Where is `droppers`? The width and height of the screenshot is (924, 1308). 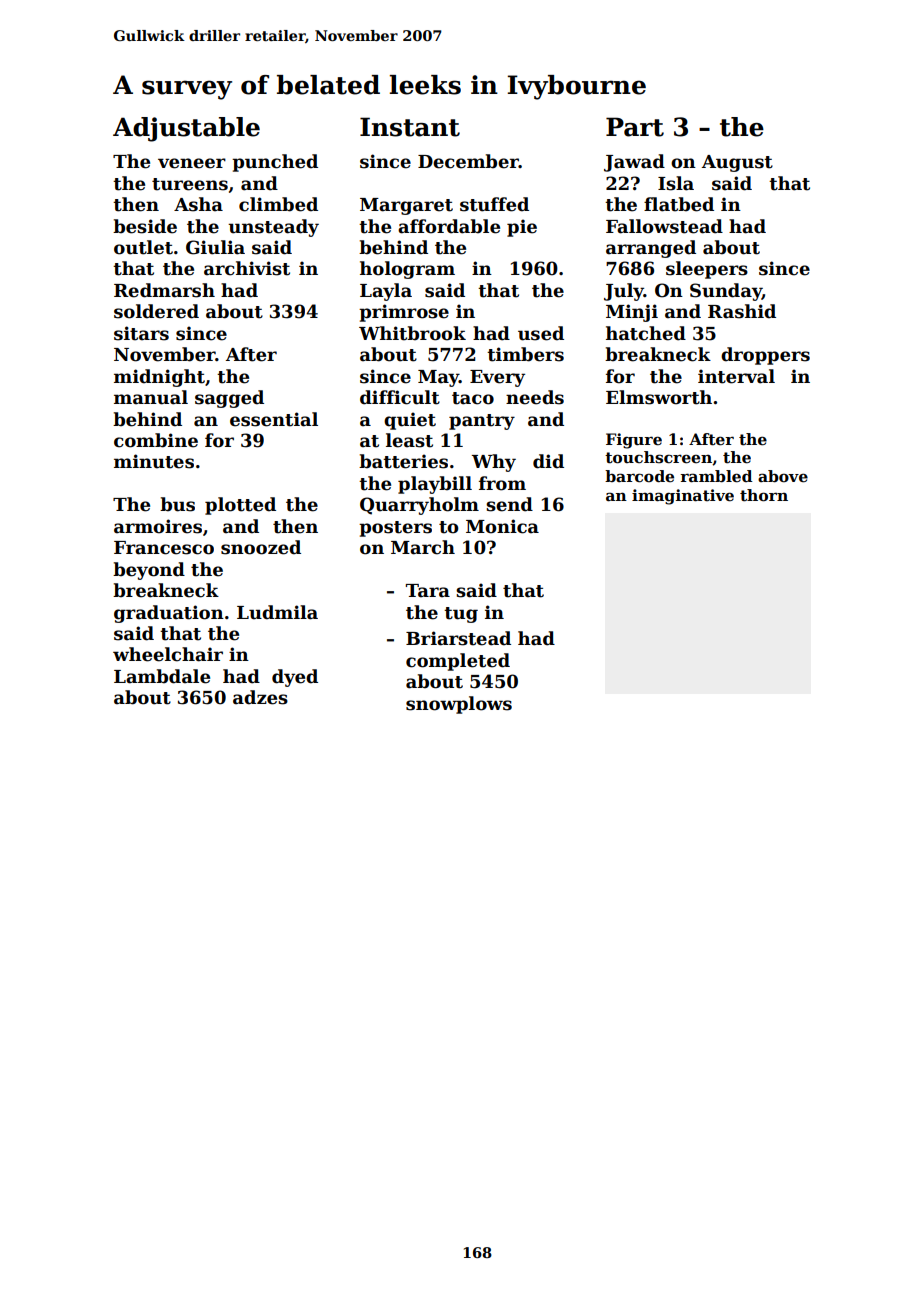 droppers is located at coordinates (765, 356).
